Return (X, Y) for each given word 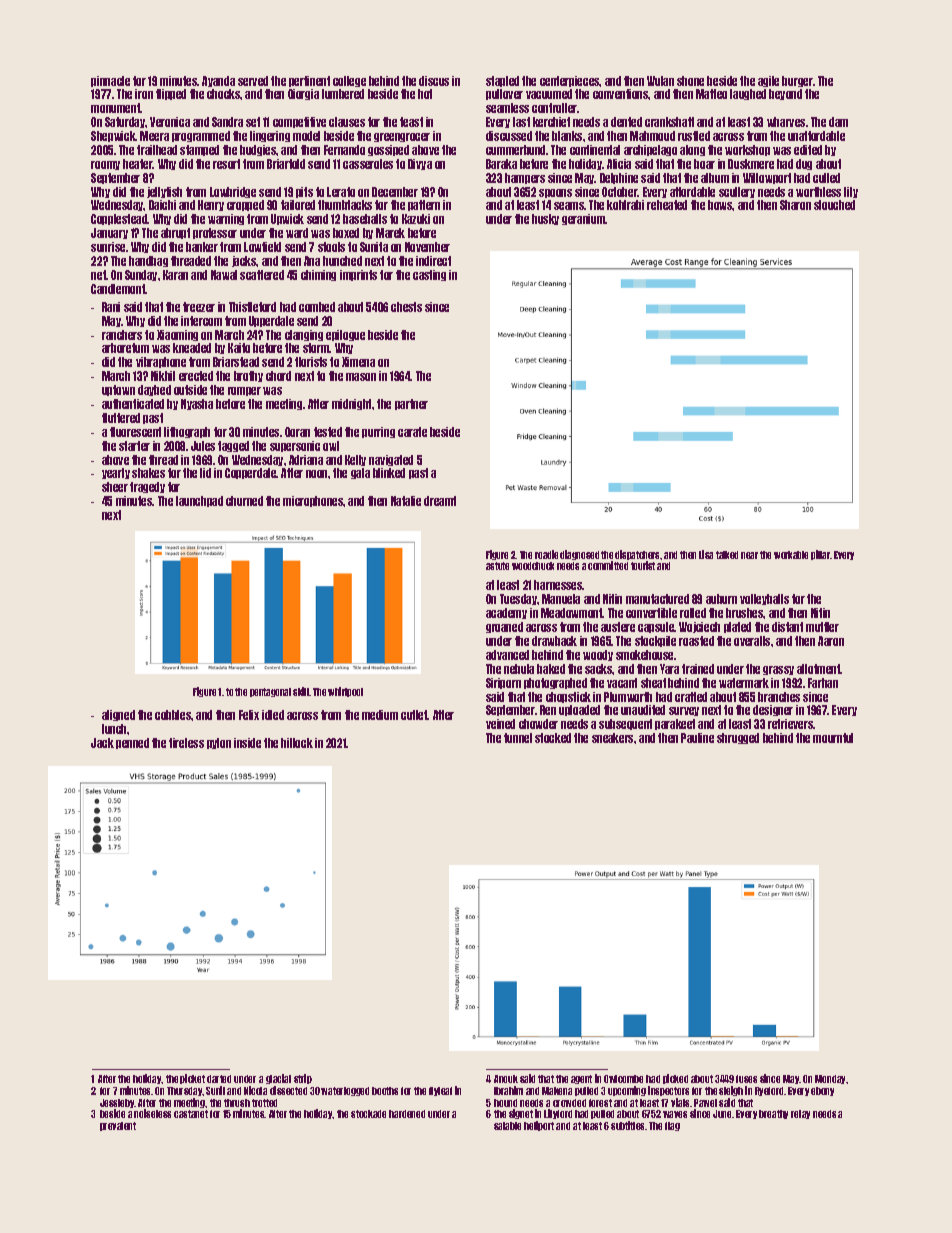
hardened (407, 1114)
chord (278, 376)
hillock (297, 743)
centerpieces (570, 81)
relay (800, 1114)
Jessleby (117, 1103)
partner (411, 404)
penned (132, 743)
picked (675, 1079)
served (253, 81)
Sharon (795, 205)
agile (768, 81)
